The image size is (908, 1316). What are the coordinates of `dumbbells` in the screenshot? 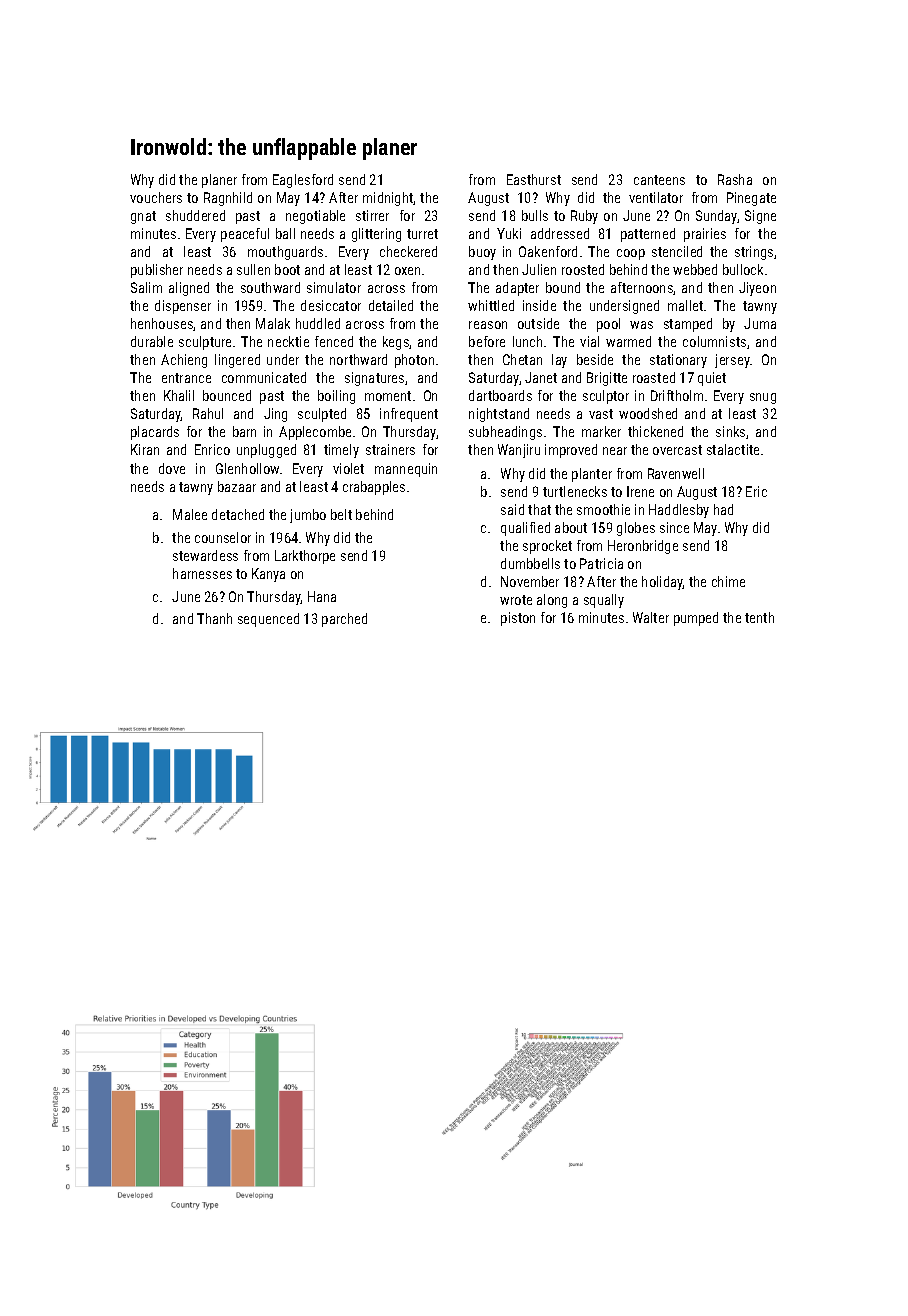 It's located at (530, 563).
